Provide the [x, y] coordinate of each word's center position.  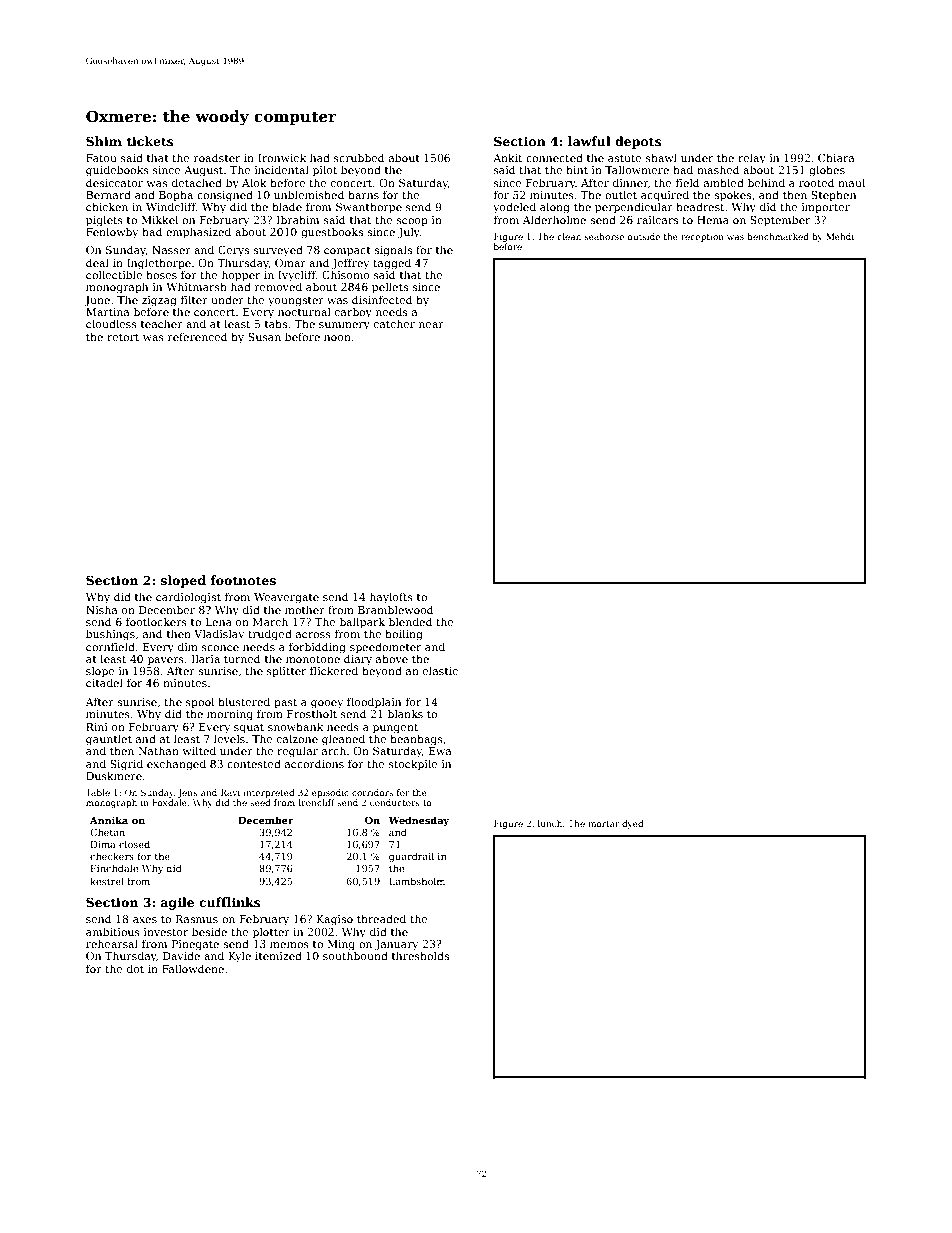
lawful [589, 141]
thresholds [420, 955]
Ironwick [282, 157]
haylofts [391, 598]
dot [135, 968]
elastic [440, 670]
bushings [110, 635]
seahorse [604, 236]
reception [702, 237]
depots [638, 142]
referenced [197, 336]
